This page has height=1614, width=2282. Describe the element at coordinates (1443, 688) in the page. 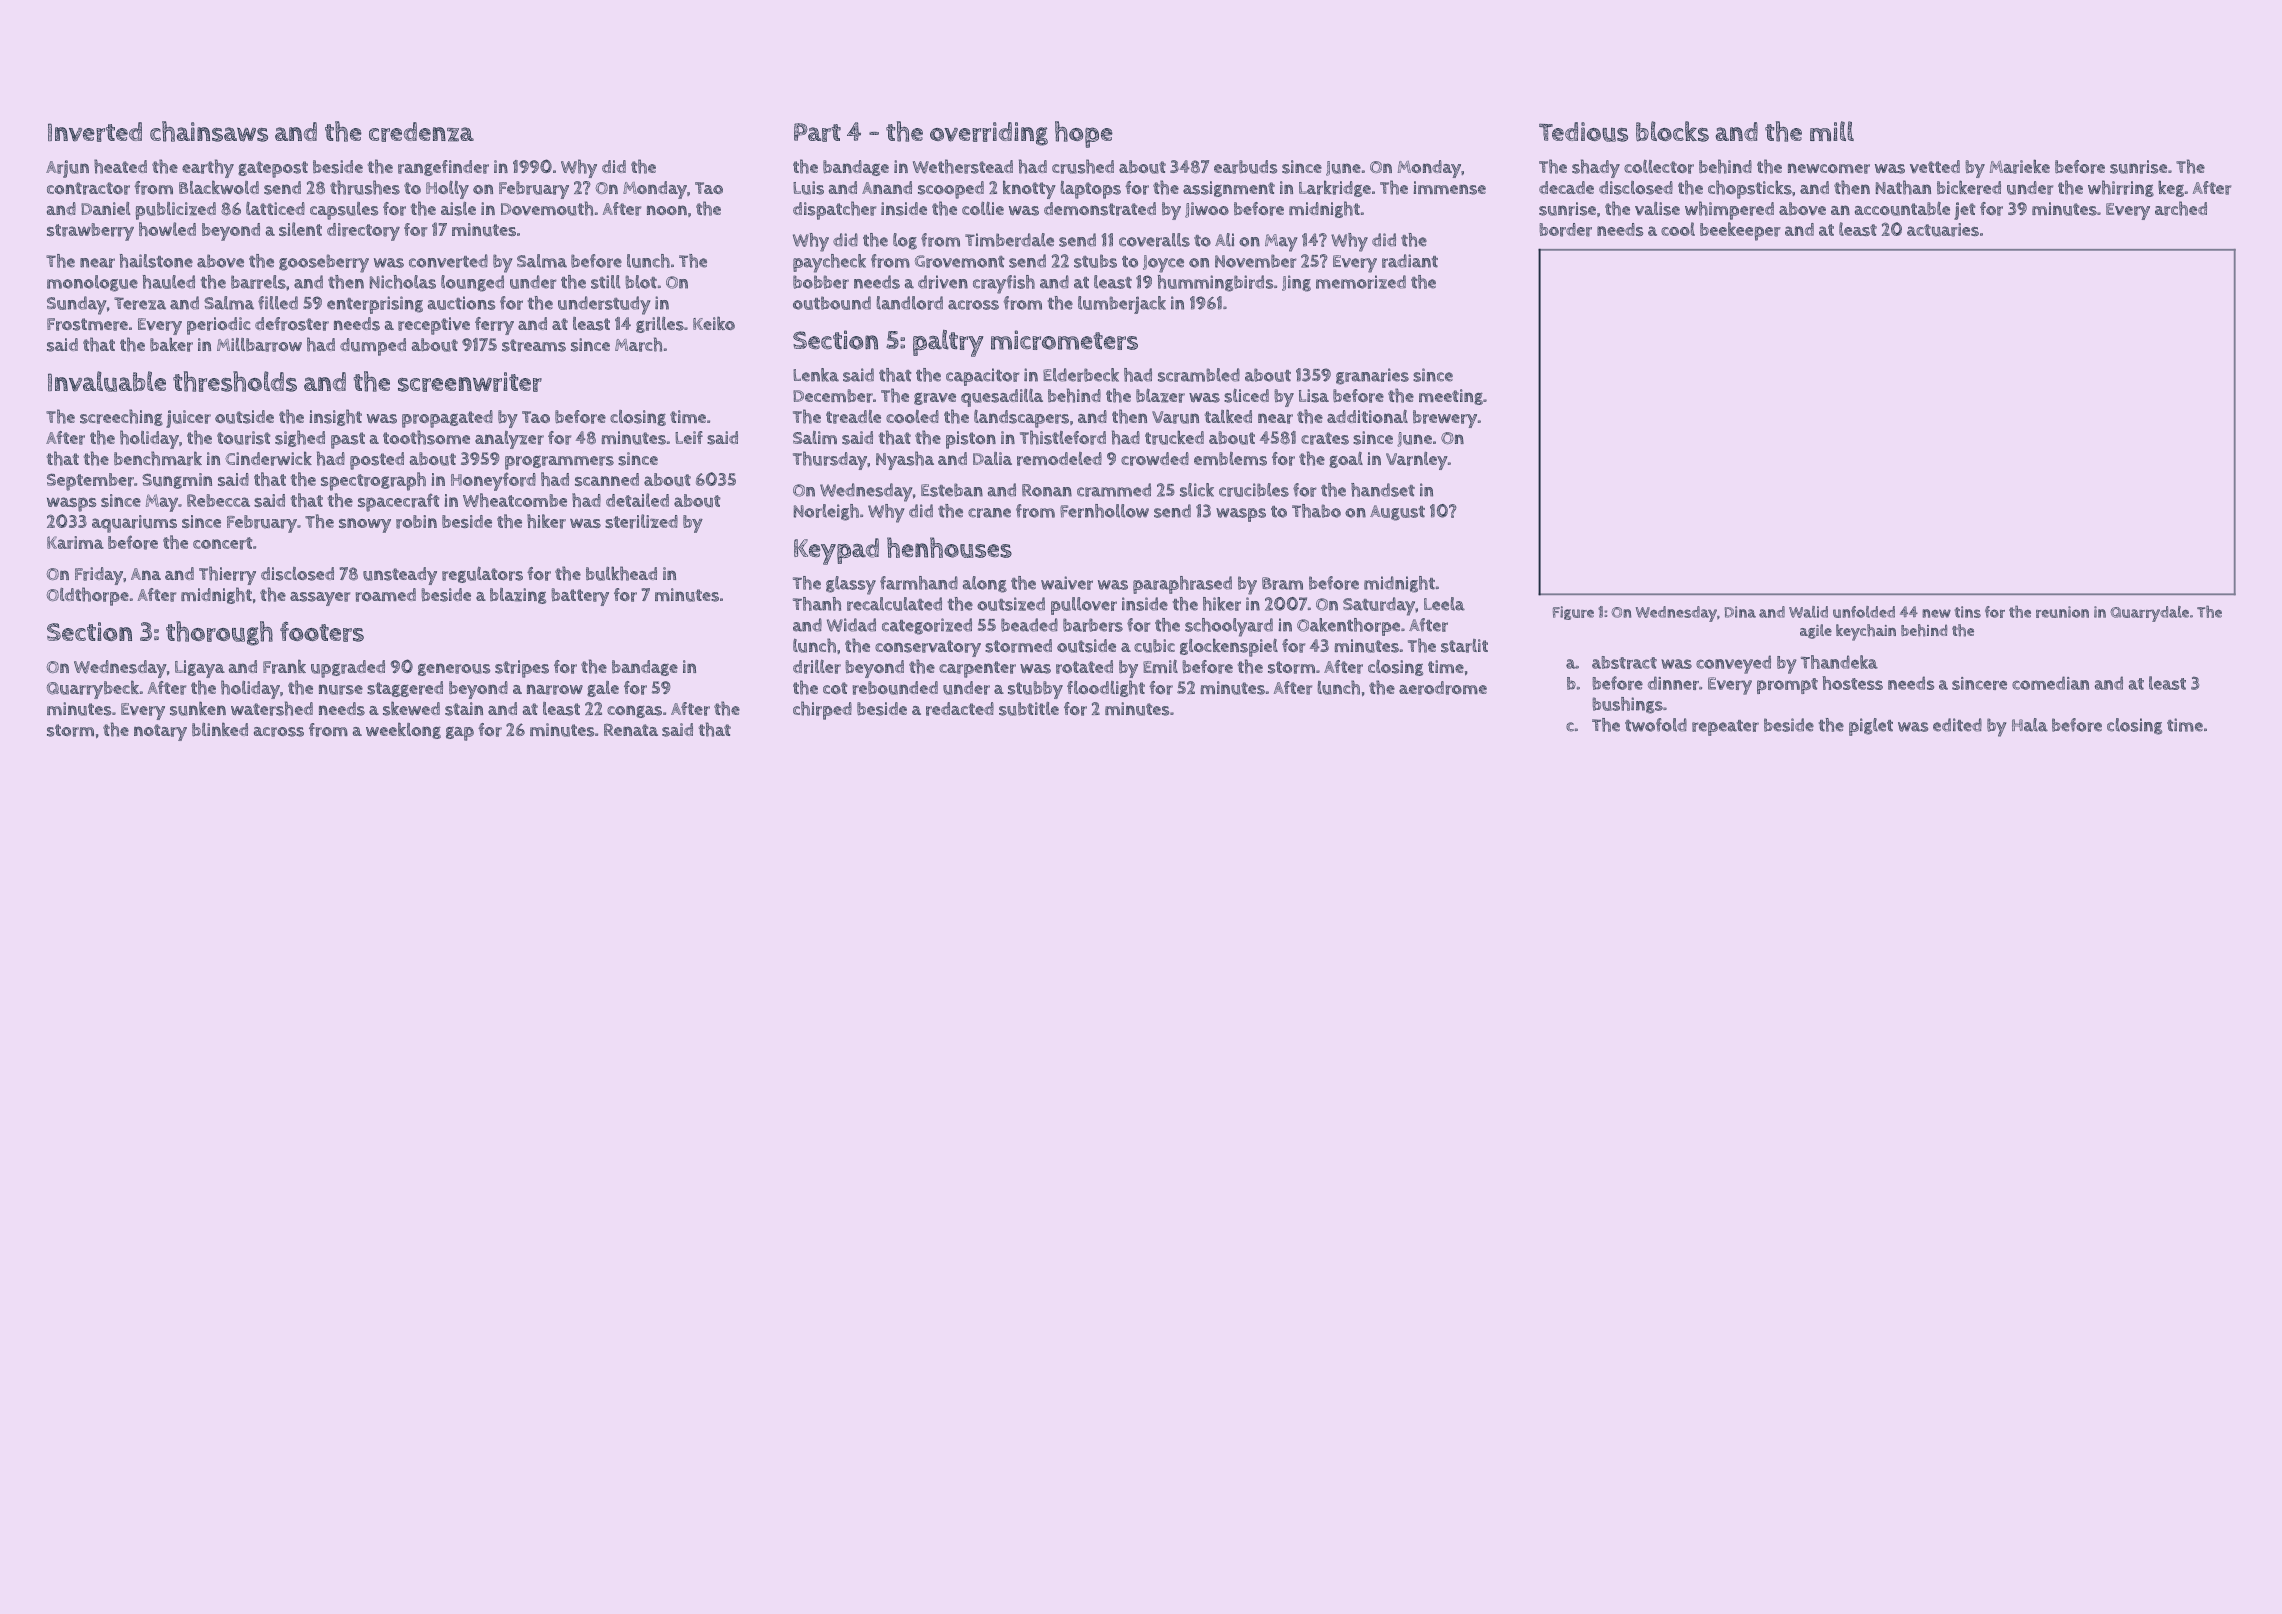

I see `aerodrome` at that location.
